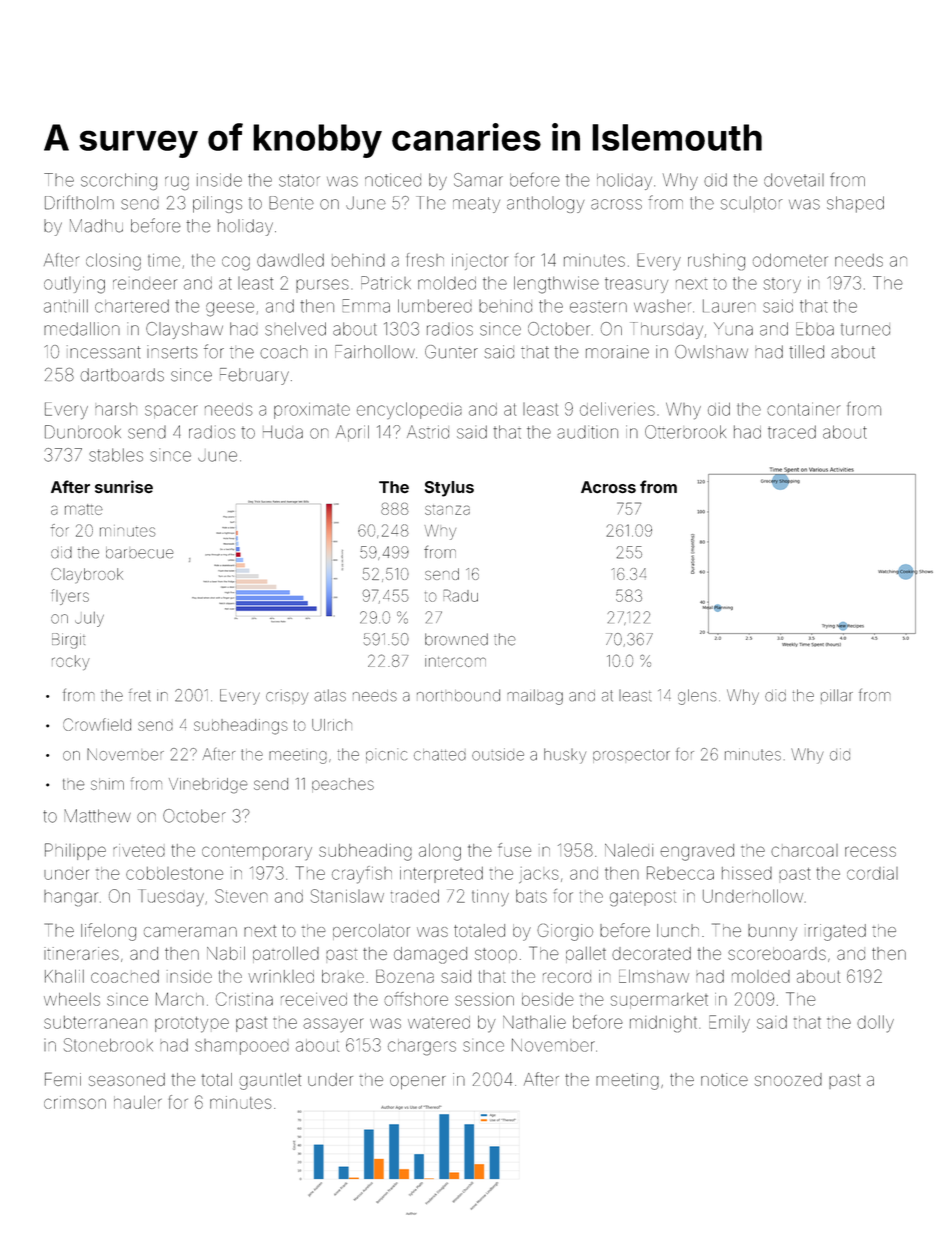  Describe the element at coordinates (870, 851) in the screenshot. I see `recess` at that location.
